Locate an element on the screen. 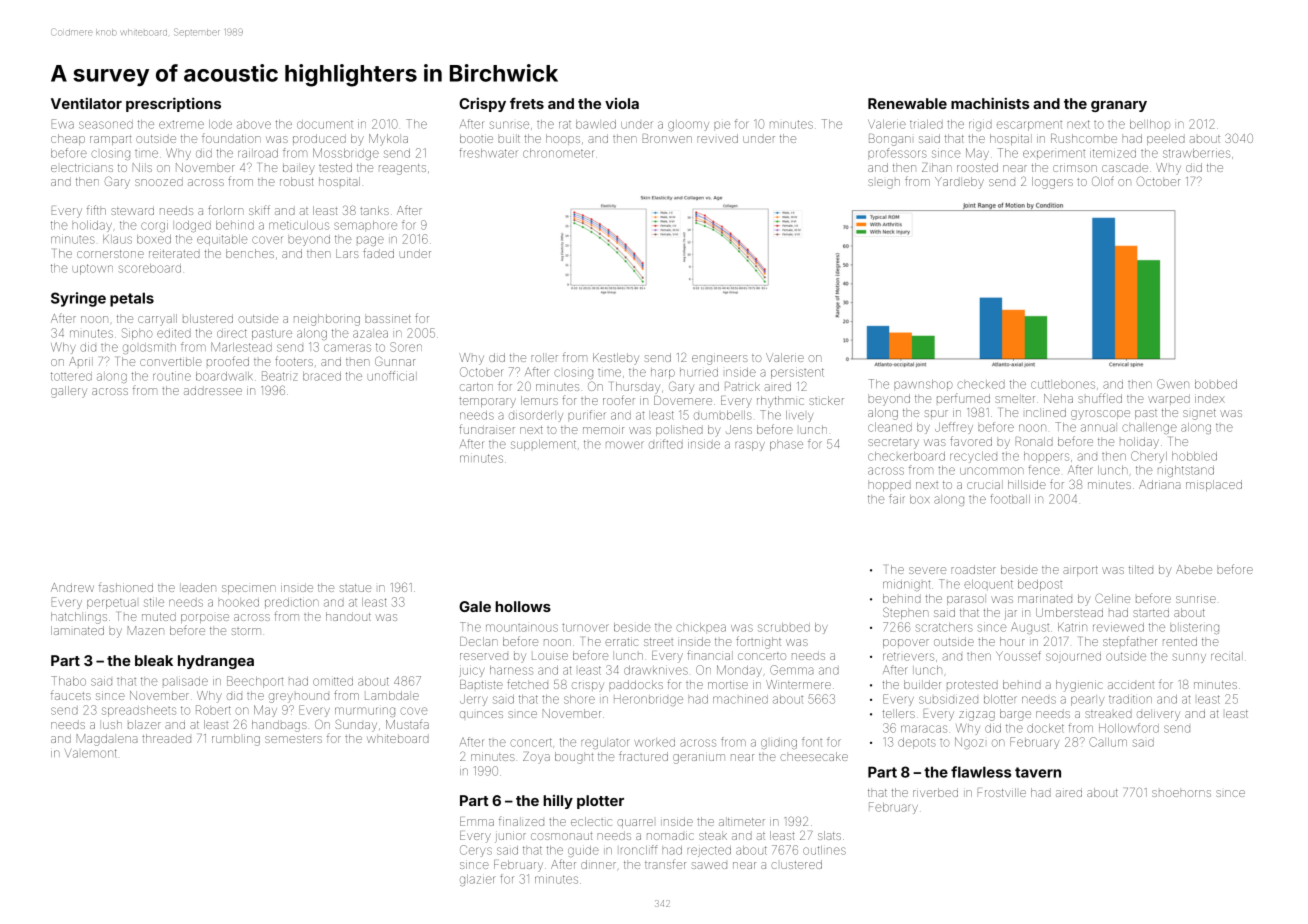 The image size is (1308, 924). hollows is located at coordinates (523, 606).
